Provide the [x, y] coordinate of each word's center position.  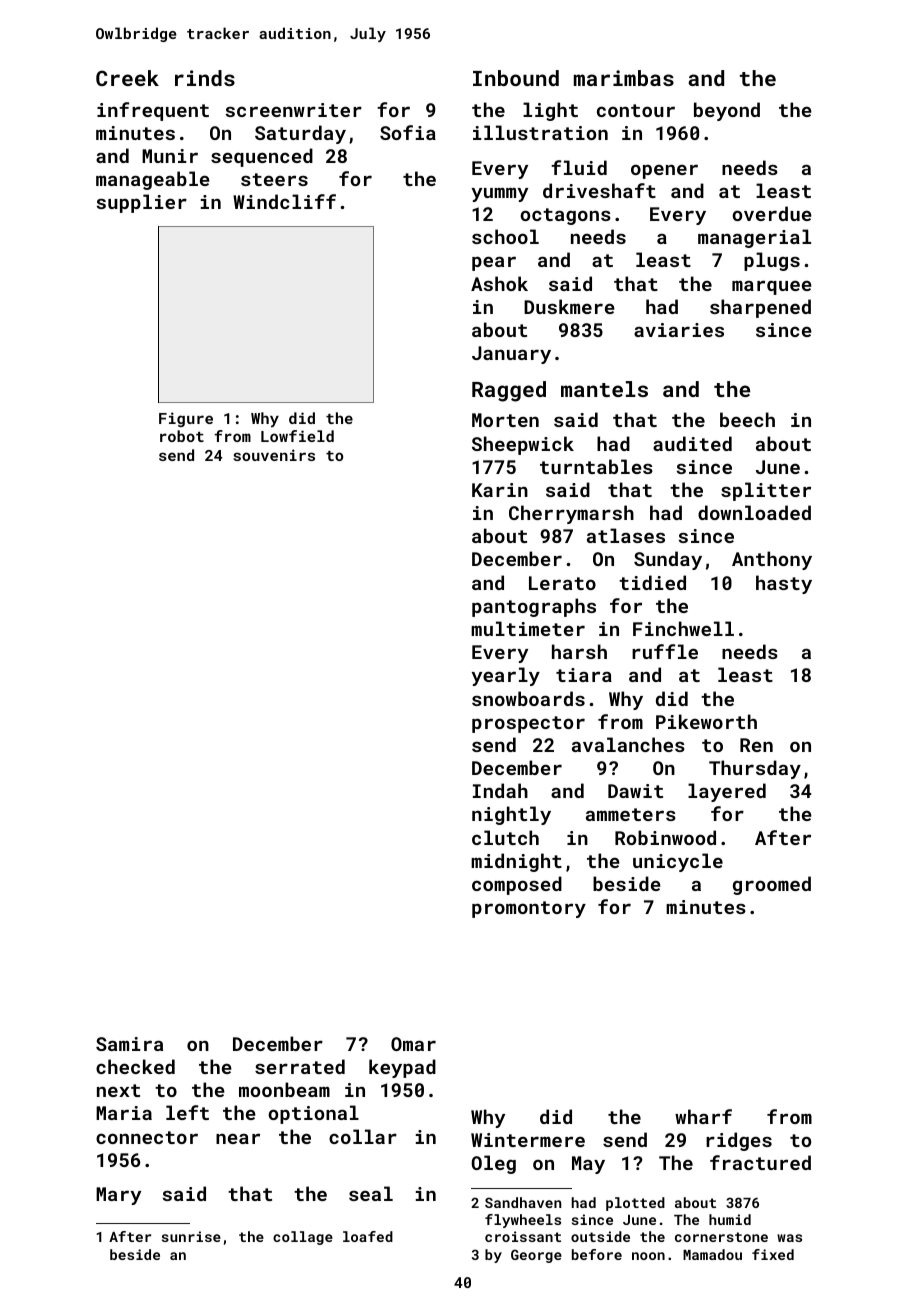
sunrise [191, 1236]
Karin [500, 490]
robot [182, 436]
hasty [784, 584]
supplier [142, 203]
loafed [368, 1236]
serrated [300, 1066]
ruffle [665, 651]
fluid [579, 167]
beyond [727, 111]
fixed [773, 1254]
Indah [500, 790]
